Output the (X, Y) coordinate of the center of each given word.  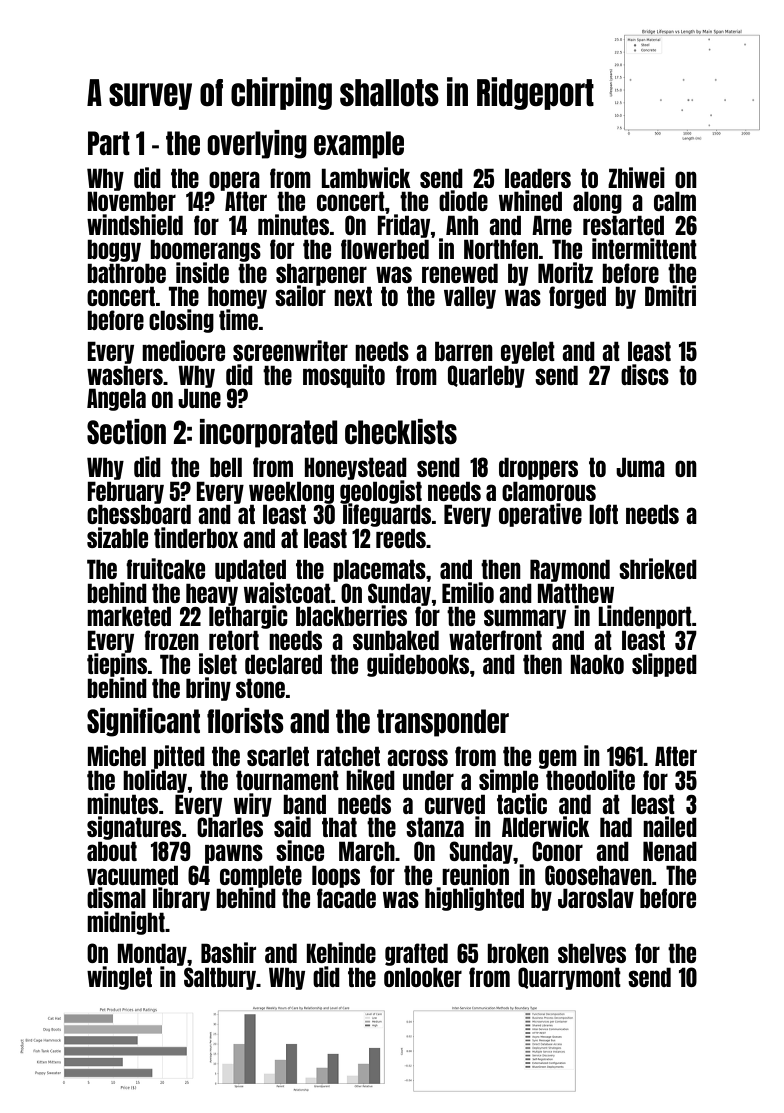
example (359, 145)
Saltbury (220, 978)
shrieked (658, 568)
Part (109, 143)
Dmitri (670, 295)
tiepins (117, 665)
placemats (379, 570)
